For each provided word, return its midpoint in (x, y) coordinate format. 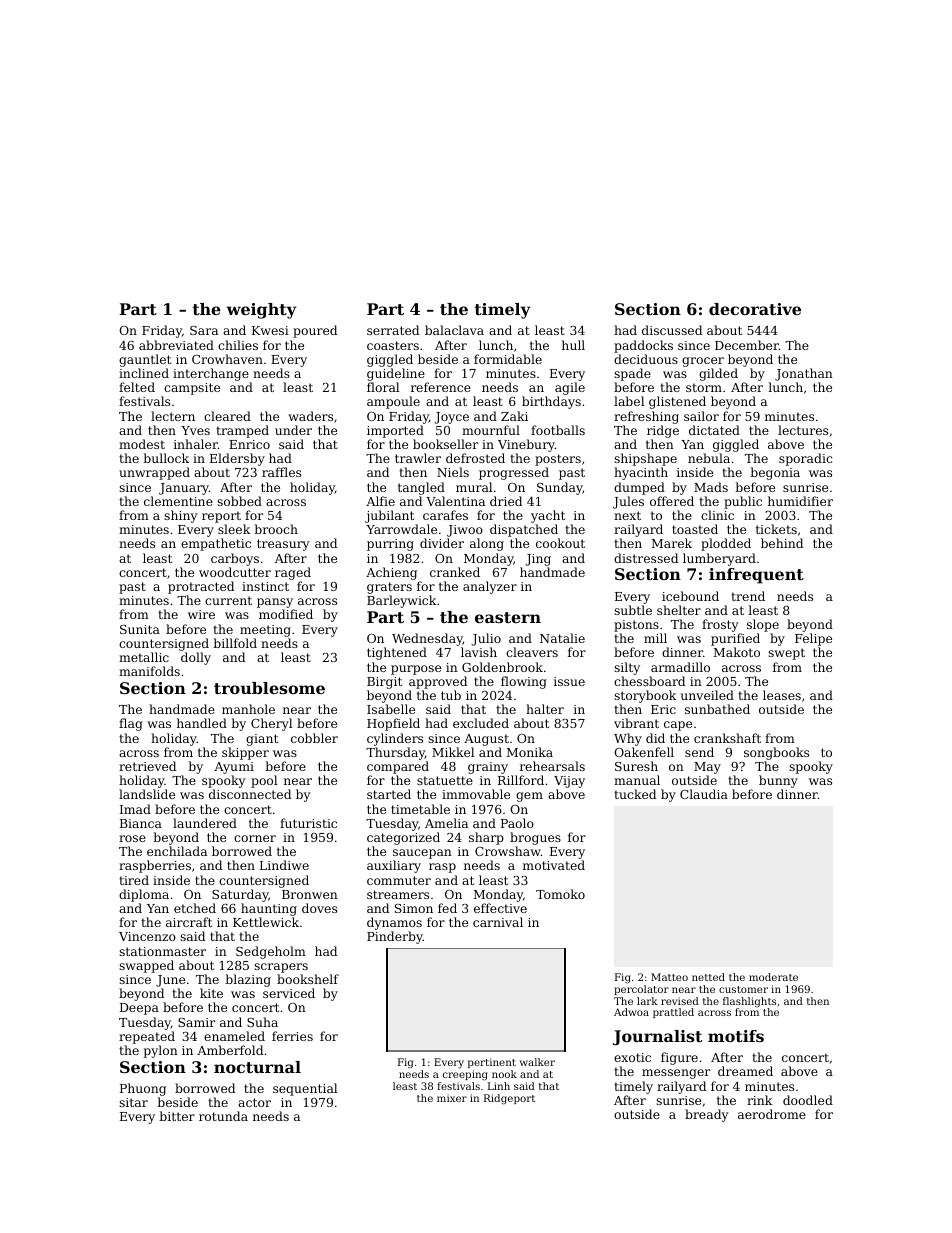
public (743, 502)
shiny (180, 516)
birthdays (551, 403)
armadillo (680, 667)
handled (202, 723)
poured (315, 331)
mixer (452, 1098)
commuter (399, 880)
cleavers (532, 652)
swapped (146, 966)
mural (474, 487)
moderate (773, 977)
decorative (755, 309)
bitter (177, 1116)
